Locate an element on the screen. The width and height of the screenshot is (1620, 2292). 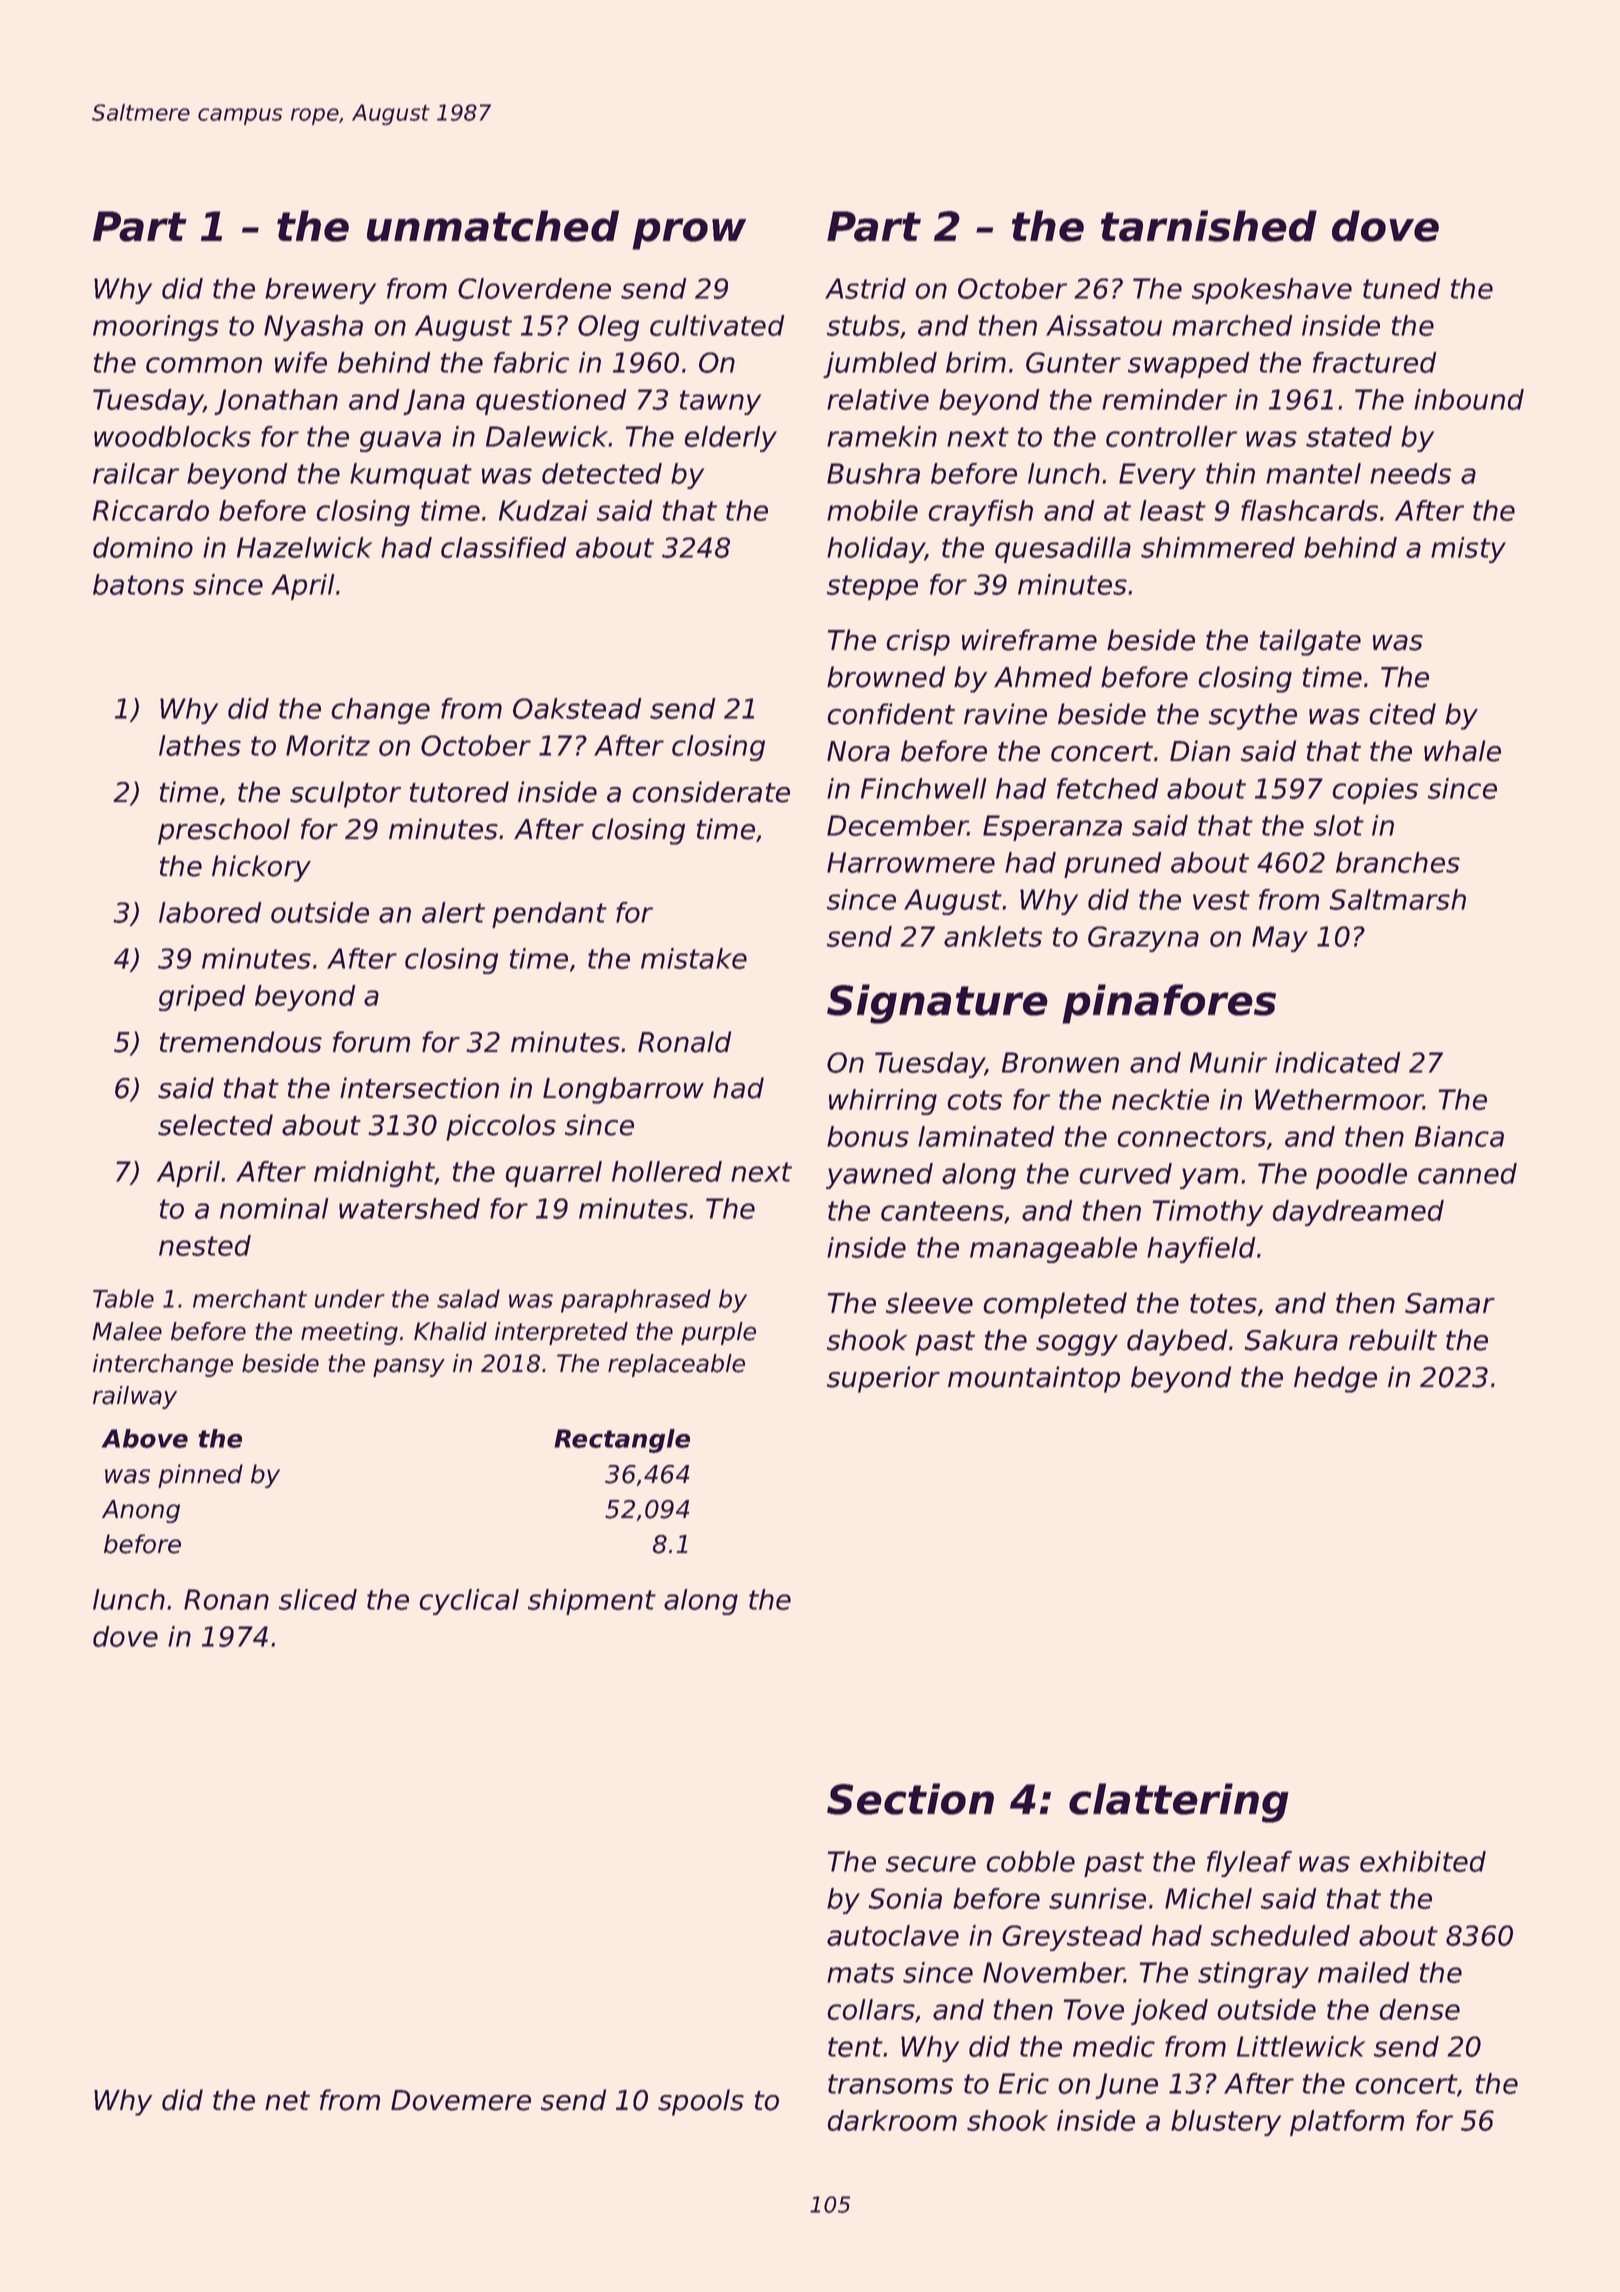
mistake is located at coordinates (694, 958).
